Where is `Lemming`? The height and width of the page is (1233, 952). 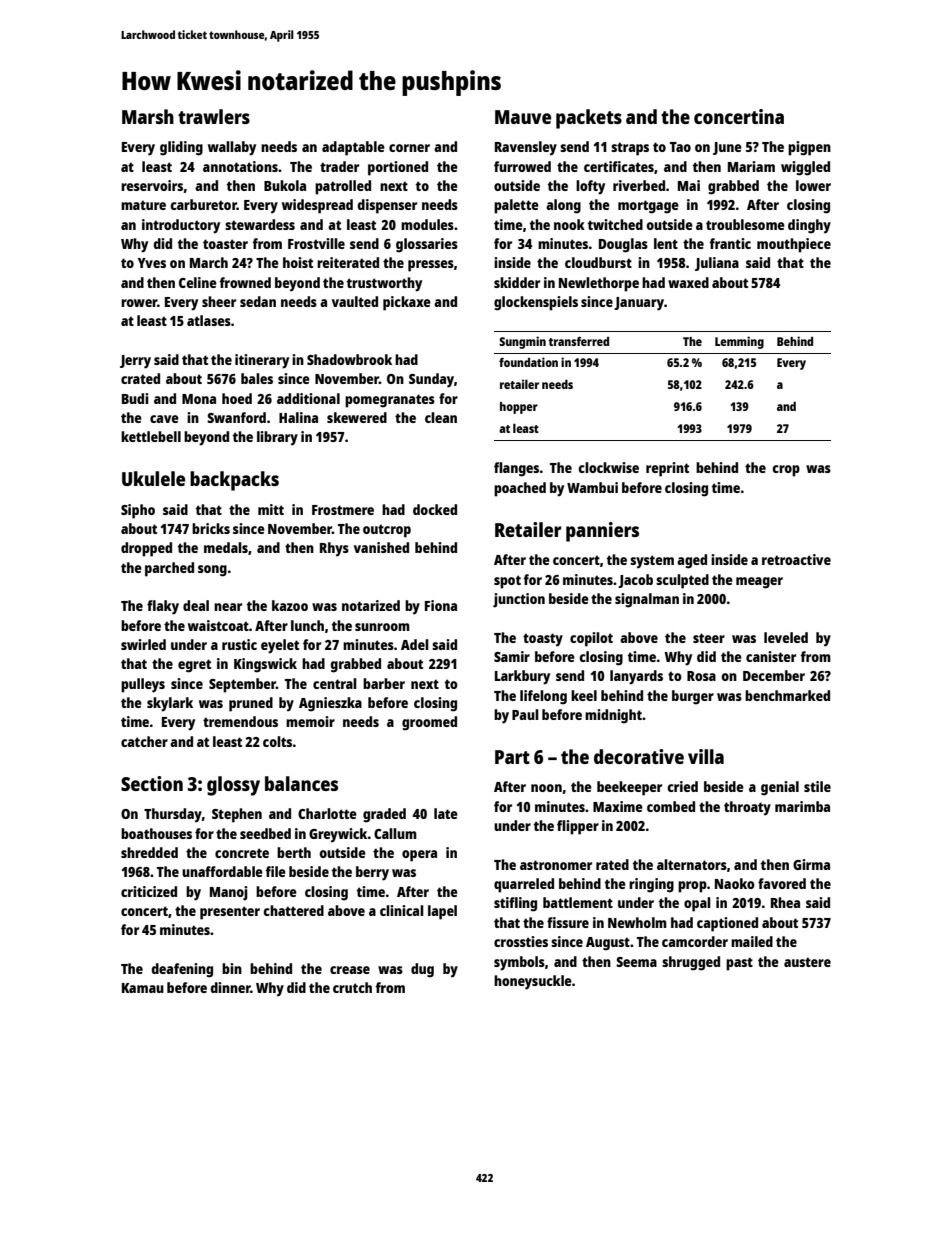
Lemming is located at coordinates (739, 342).
